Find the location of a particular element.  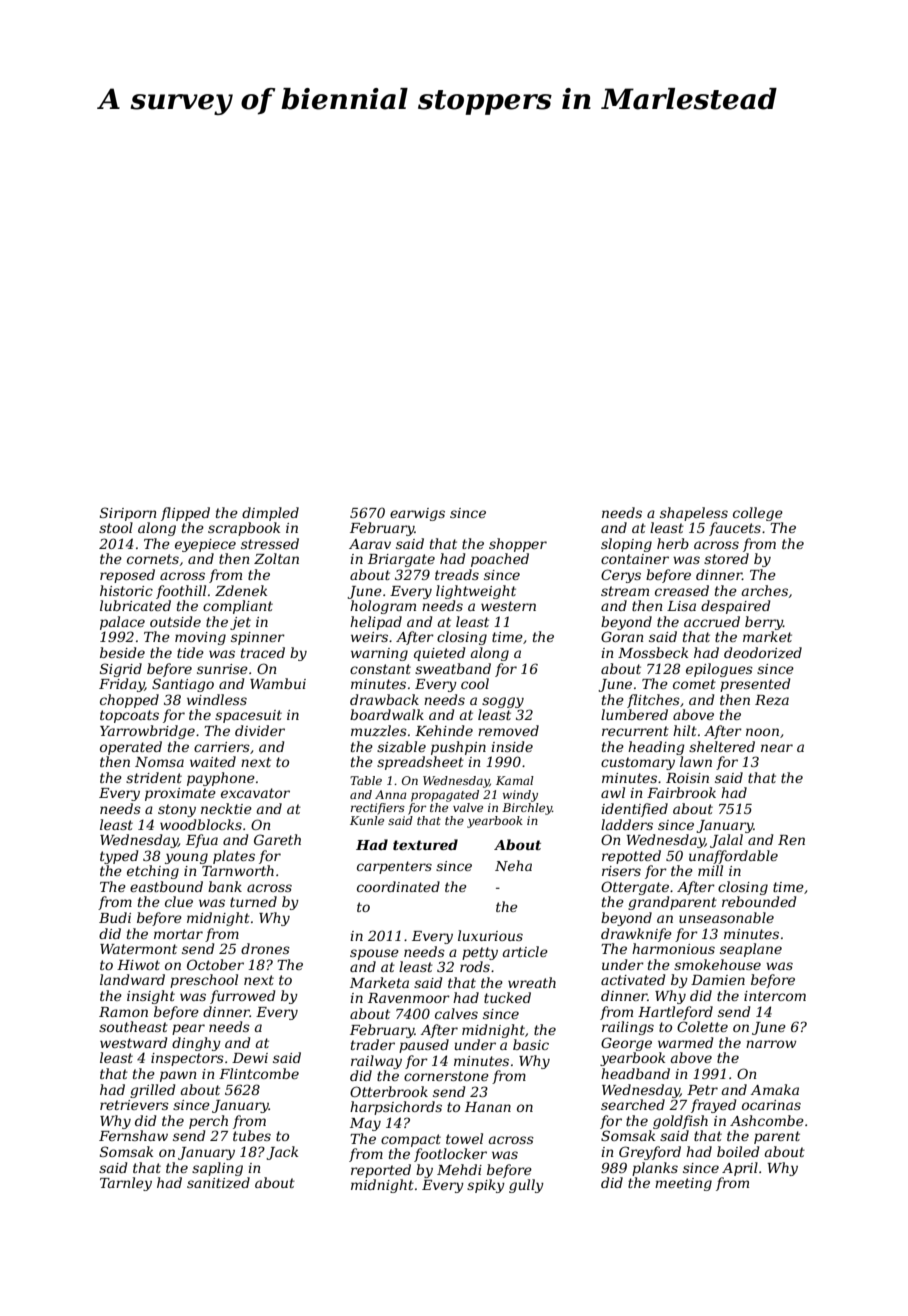

retrievers is located at coordinates (134, 1105).
